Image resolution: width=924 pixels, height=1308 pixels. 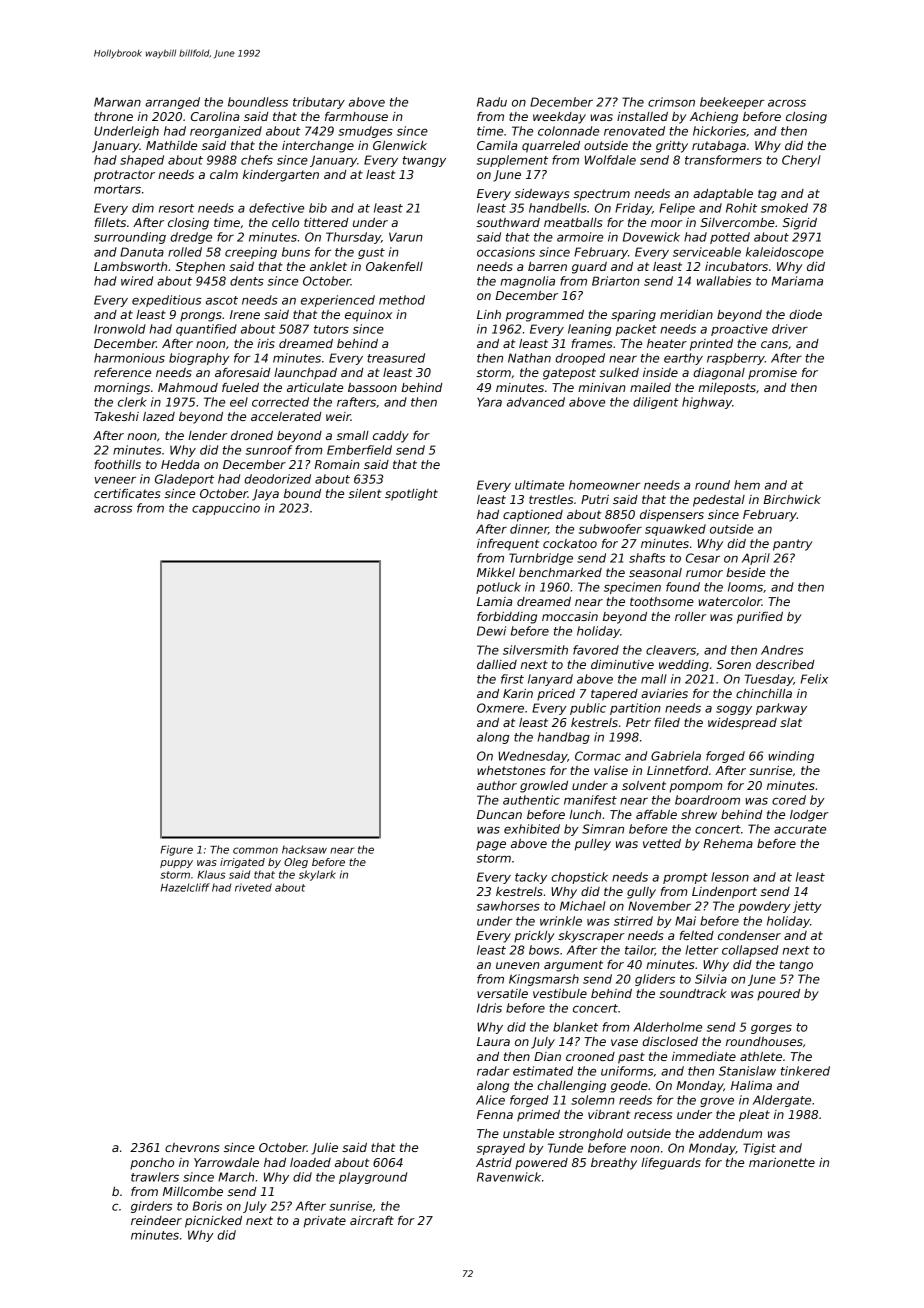 What do you see at coordinates (723, 160) in the screenshot?
I see `transformers` at bounding box center [723, 160].
